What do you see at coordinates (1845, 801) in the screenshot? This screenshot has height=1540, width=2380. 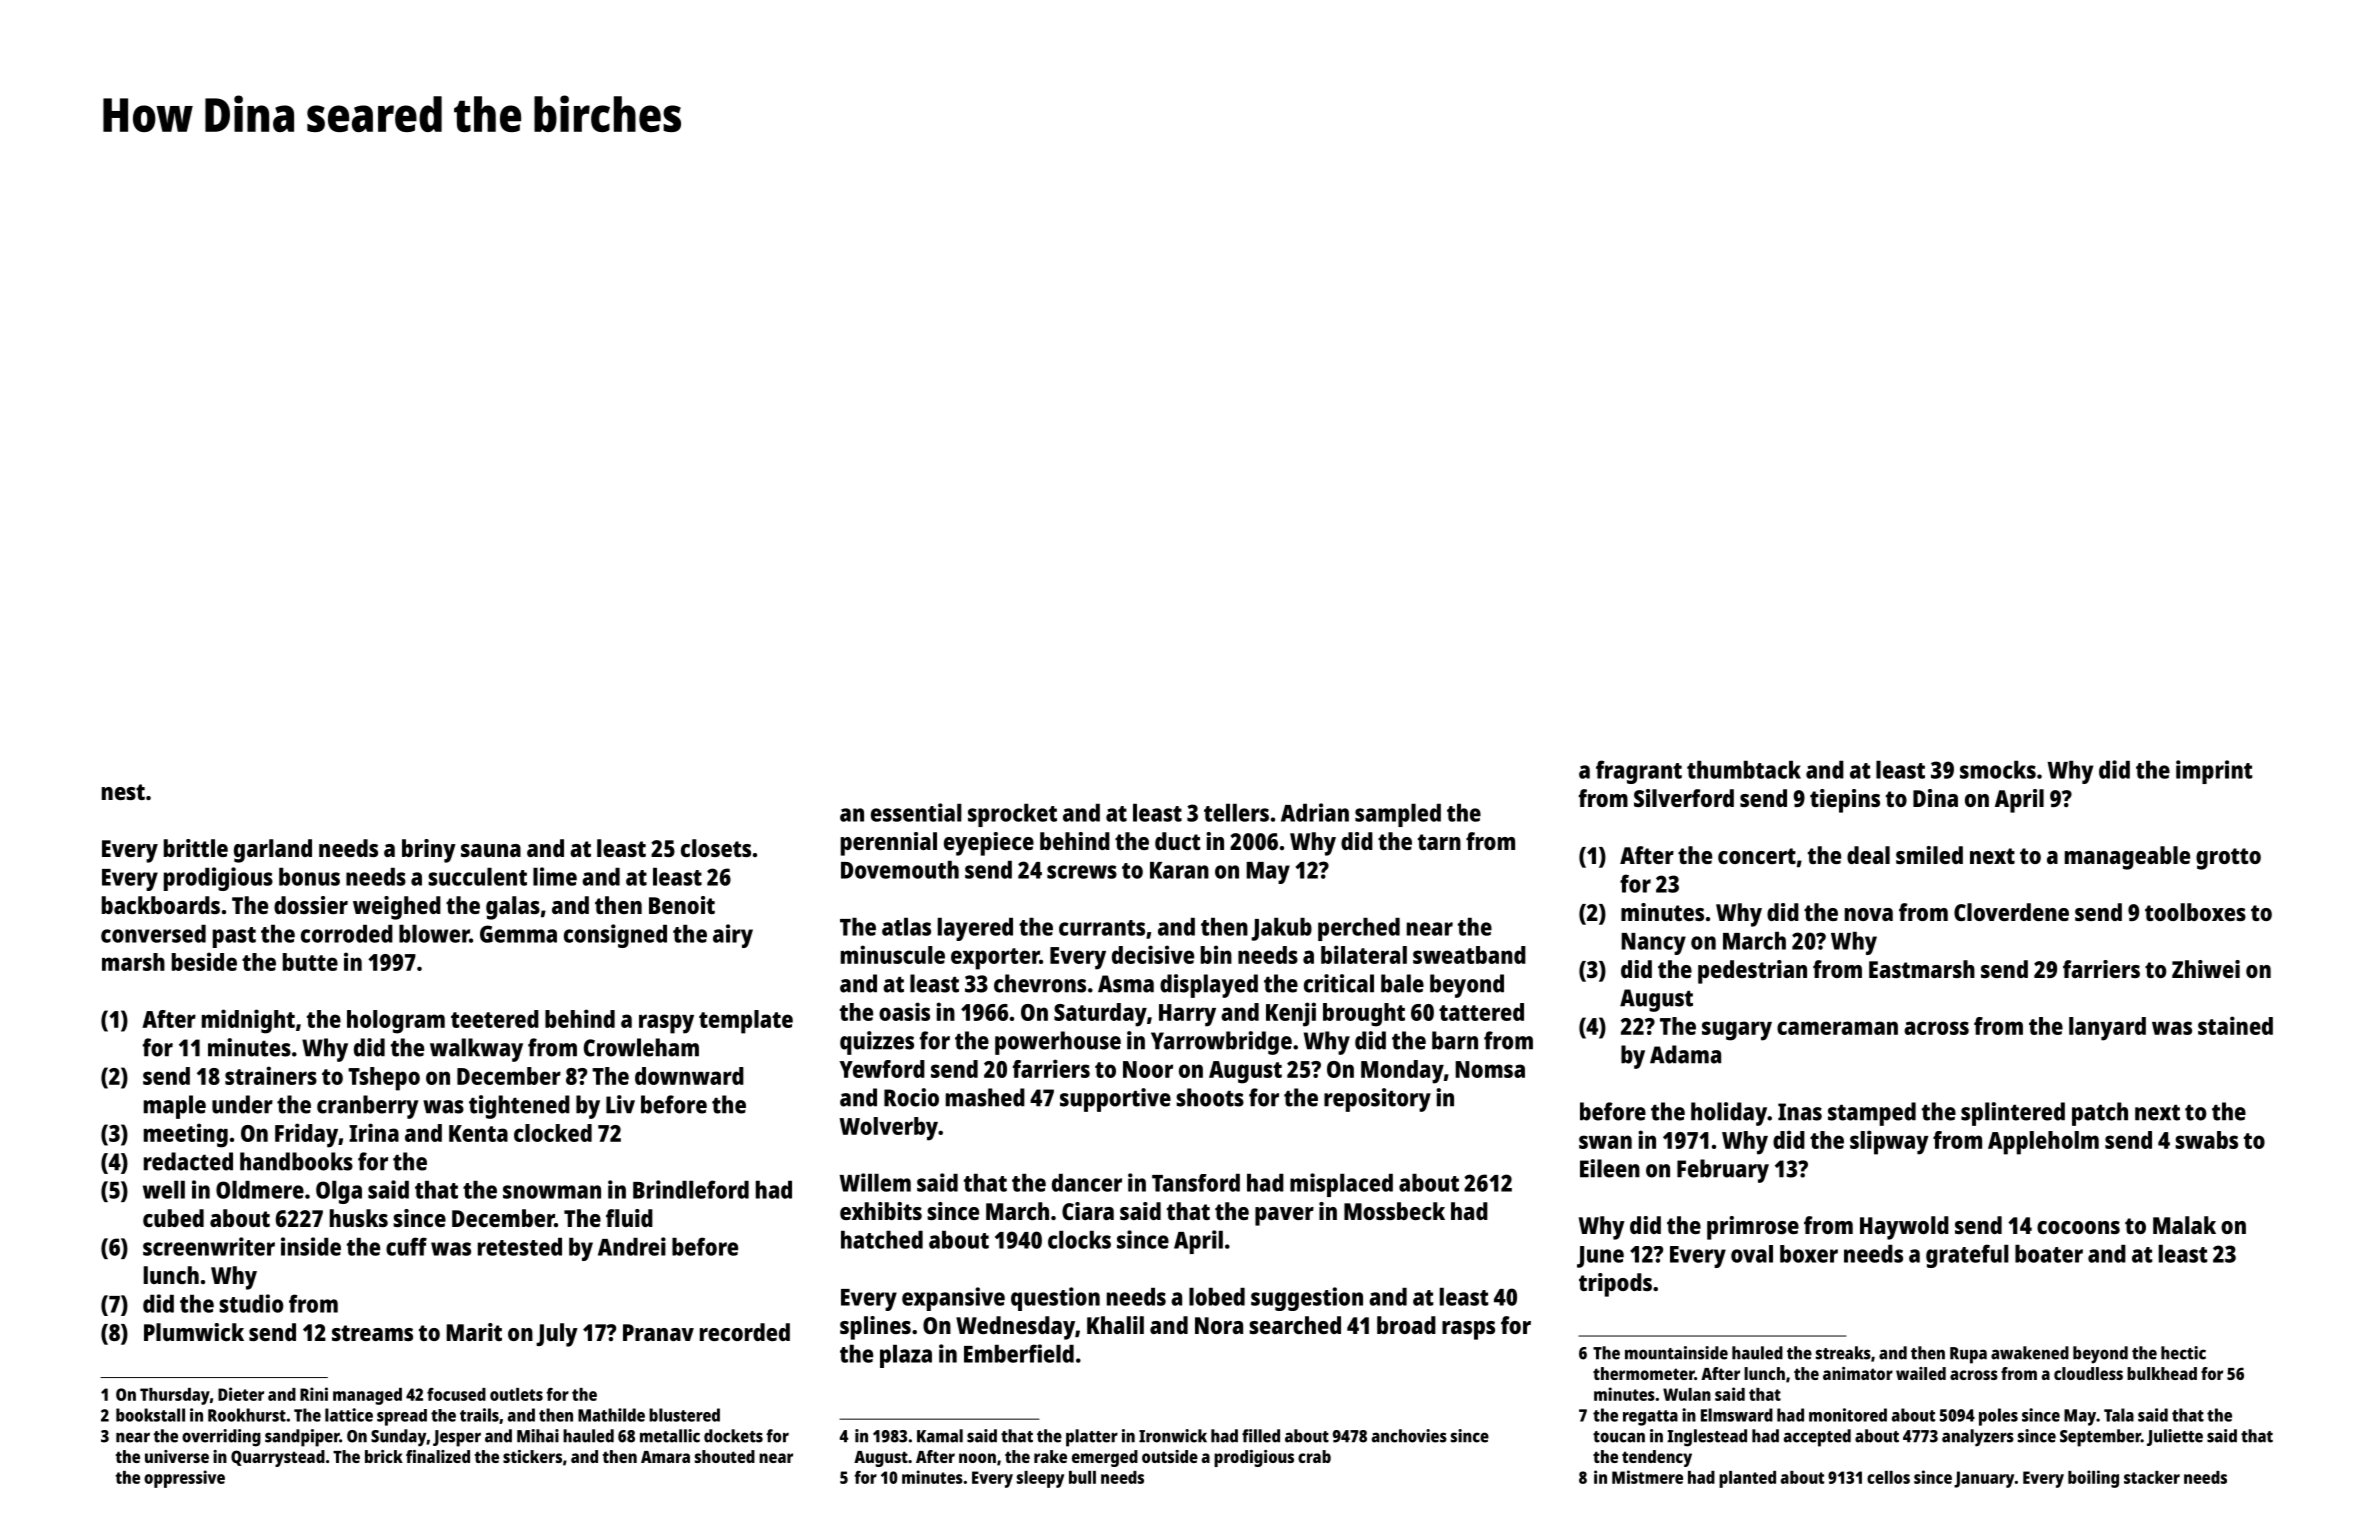 I see `tiepins` at bounding box center [1845, 801].
